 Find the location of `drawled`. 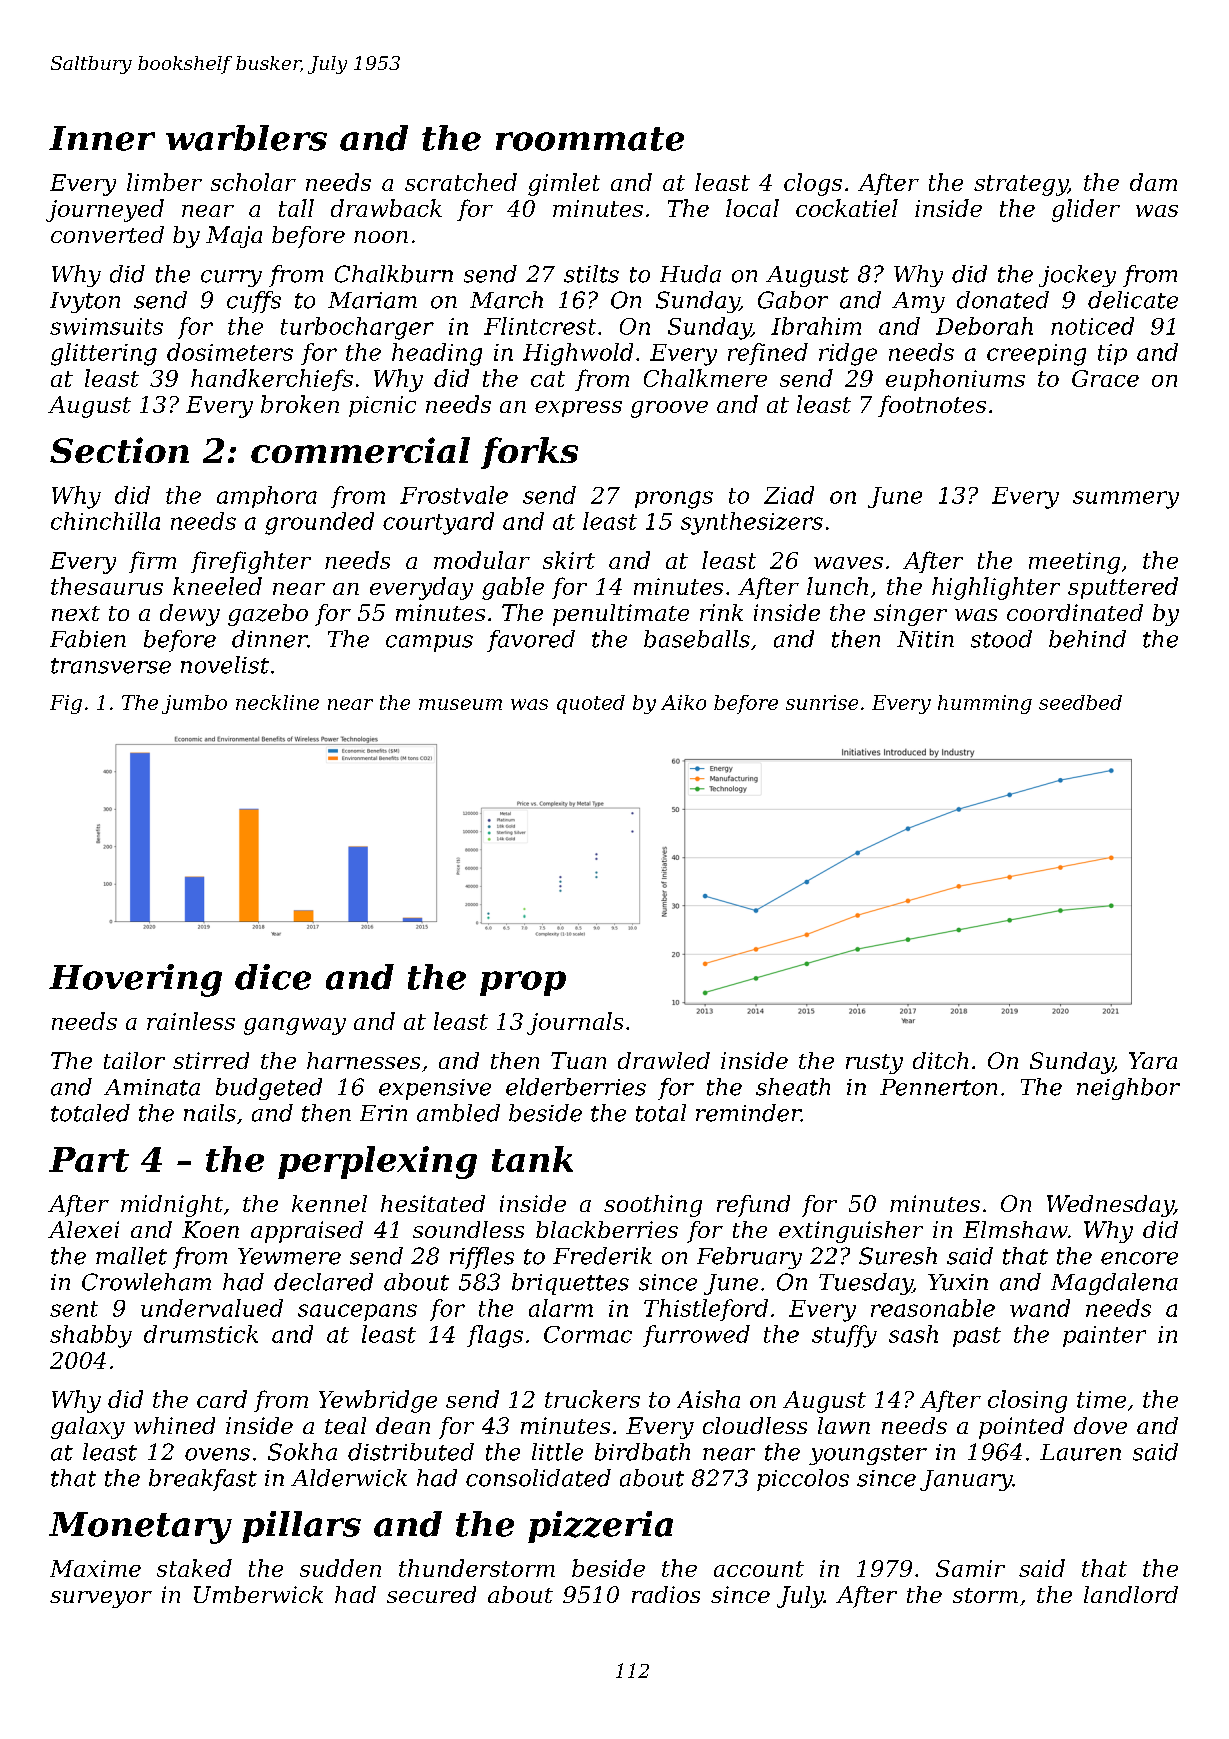

drawled is located at coordinates (664, 1060).
